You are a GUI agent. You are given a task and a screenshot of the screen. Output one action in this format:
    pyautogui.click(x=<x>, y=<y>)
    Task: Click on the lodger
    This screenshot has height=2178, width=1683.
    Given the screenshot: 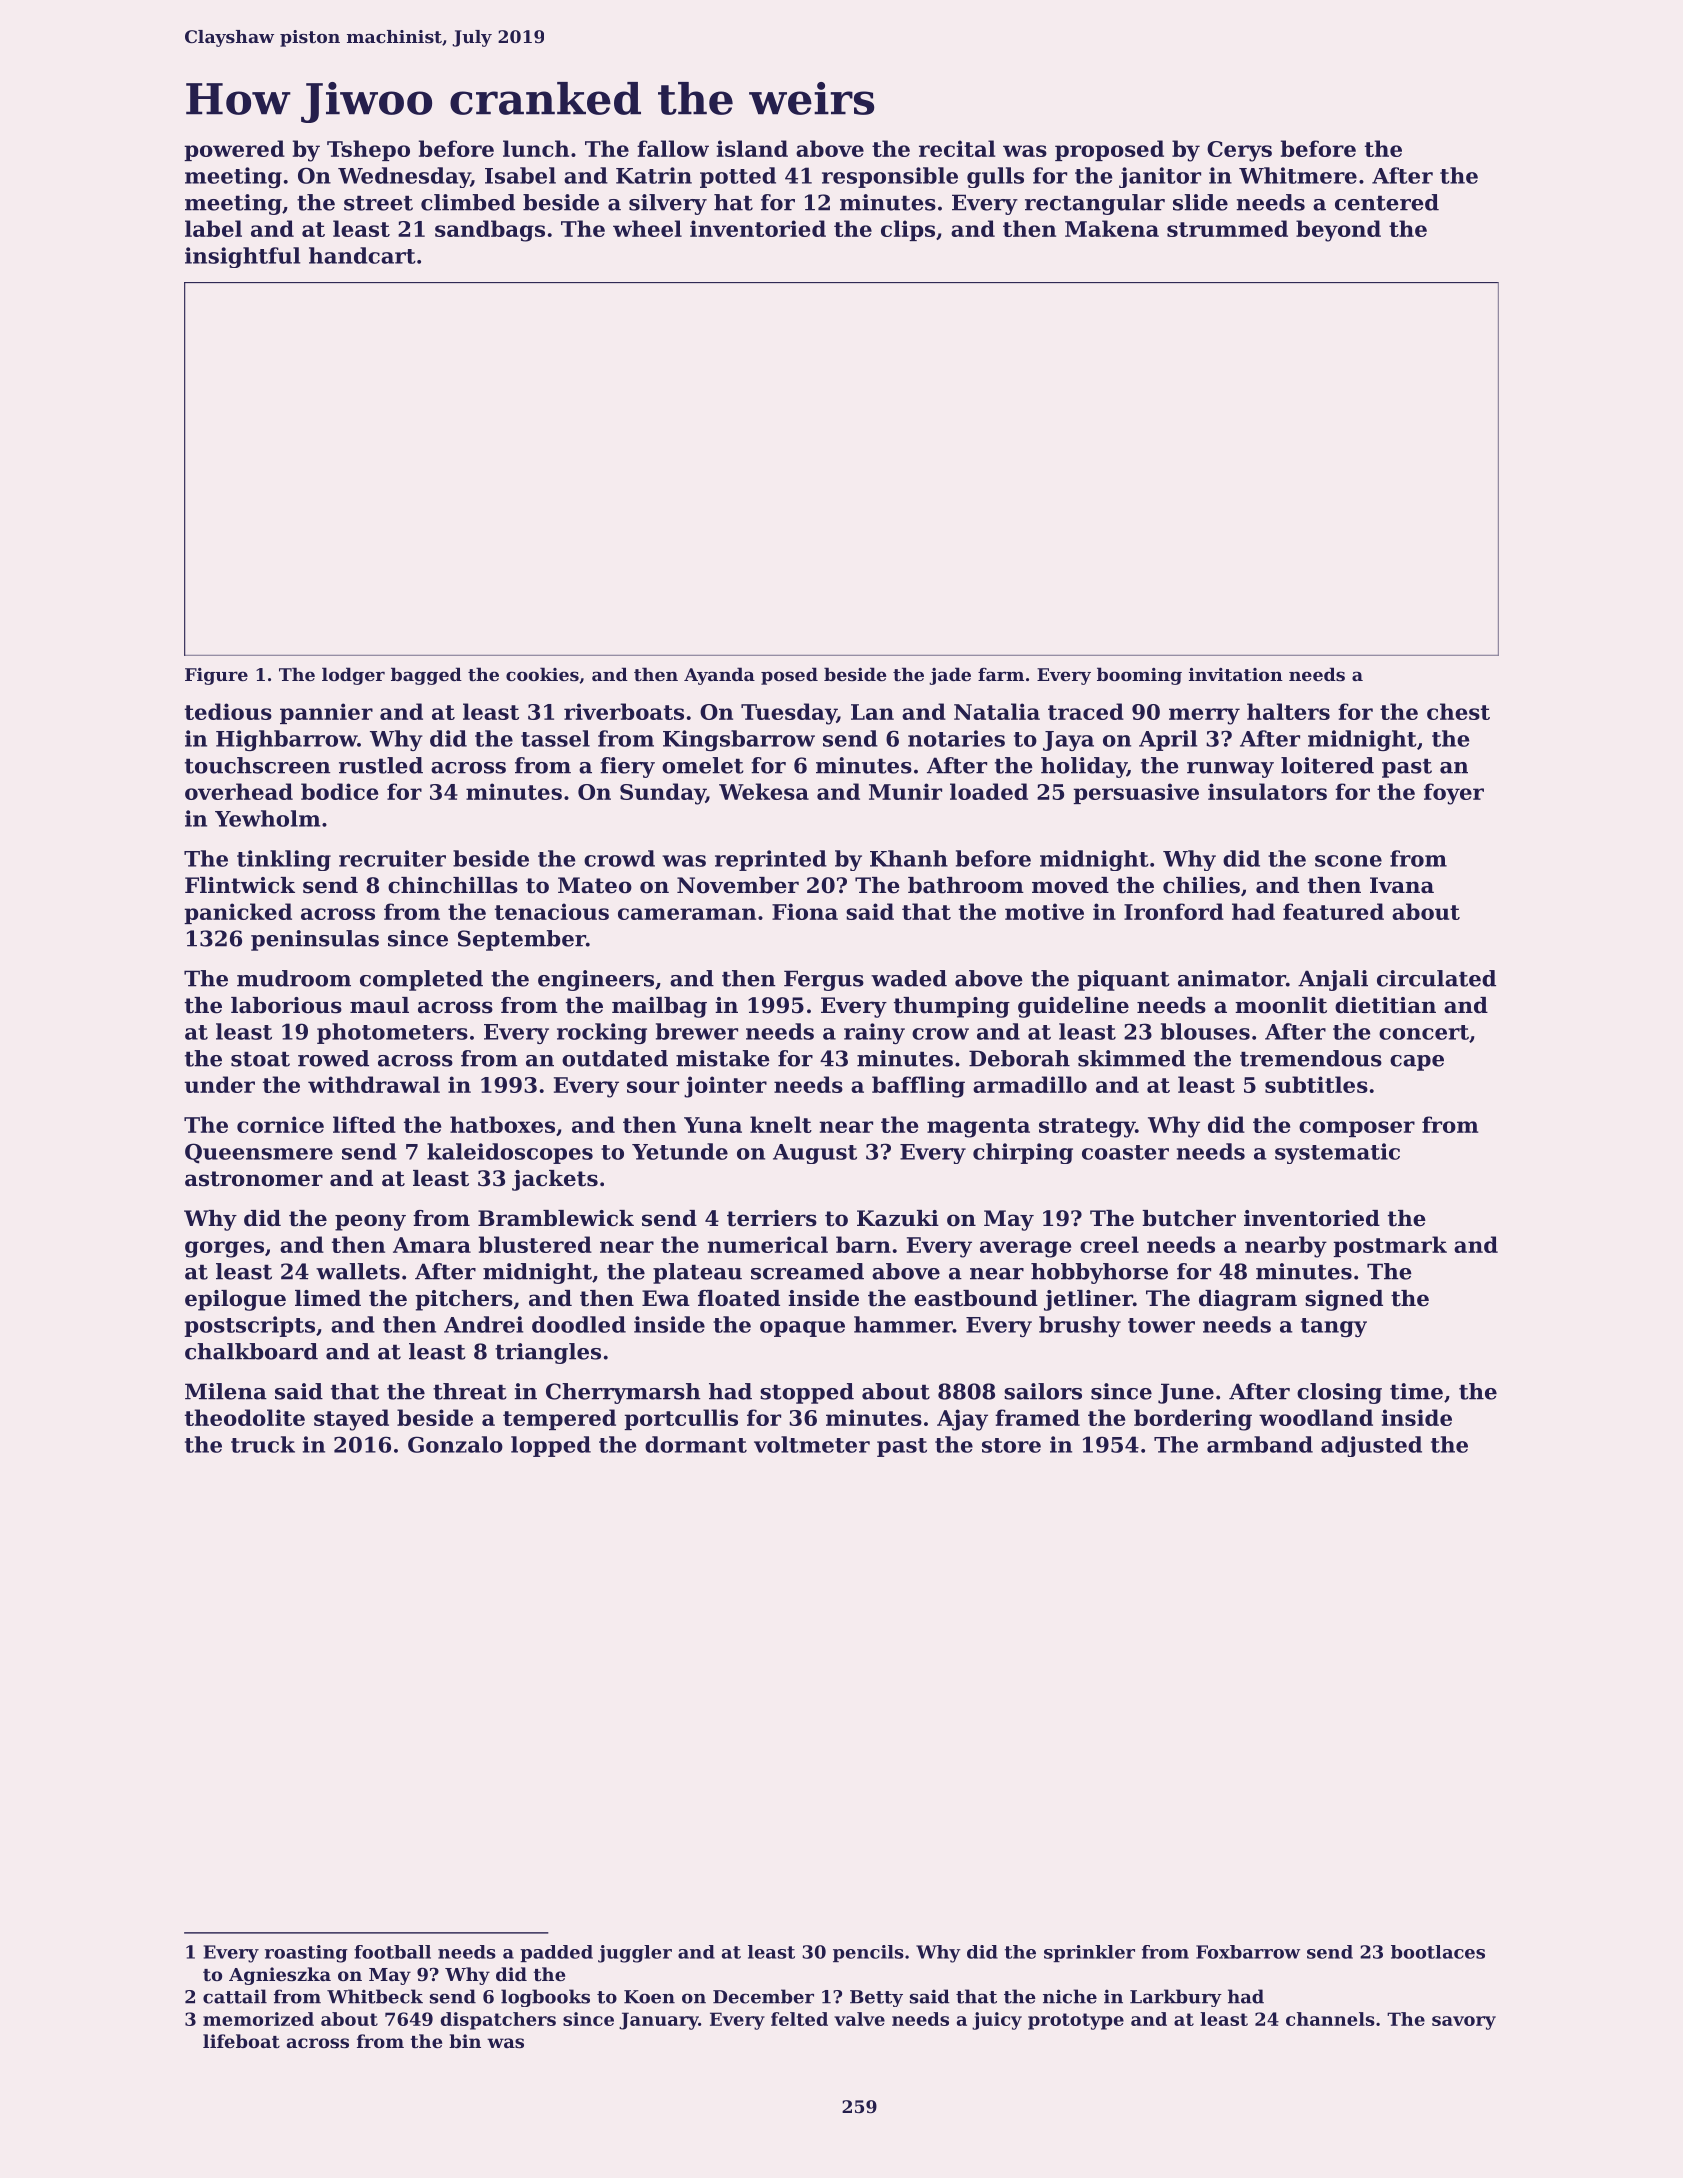 What is the action you would take?
    pyautogui.click(x=353, y=676)
